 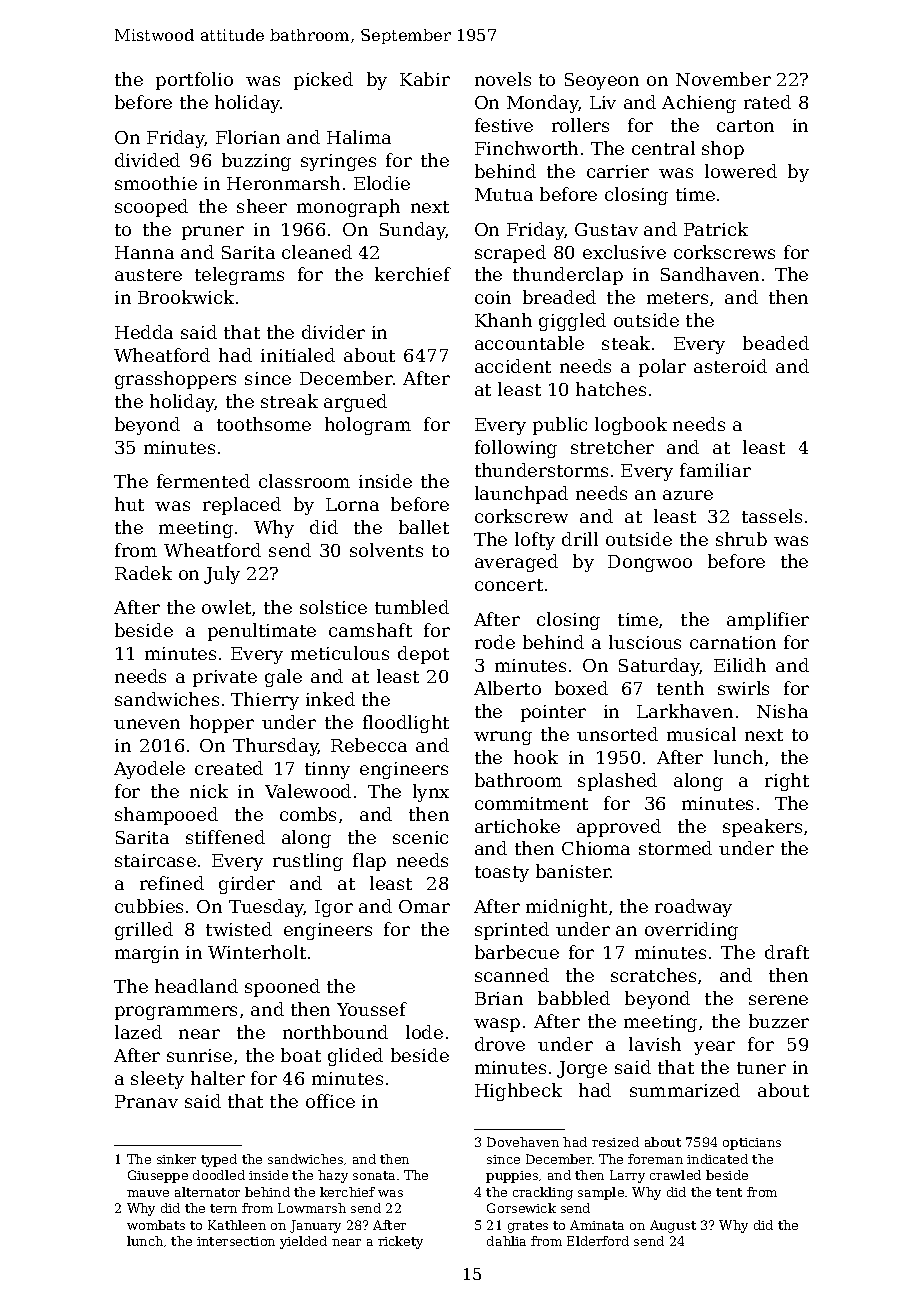 What do you see at coordinates (509, 585) in the document?
I see `concert` at bounding box center [509, 585].
